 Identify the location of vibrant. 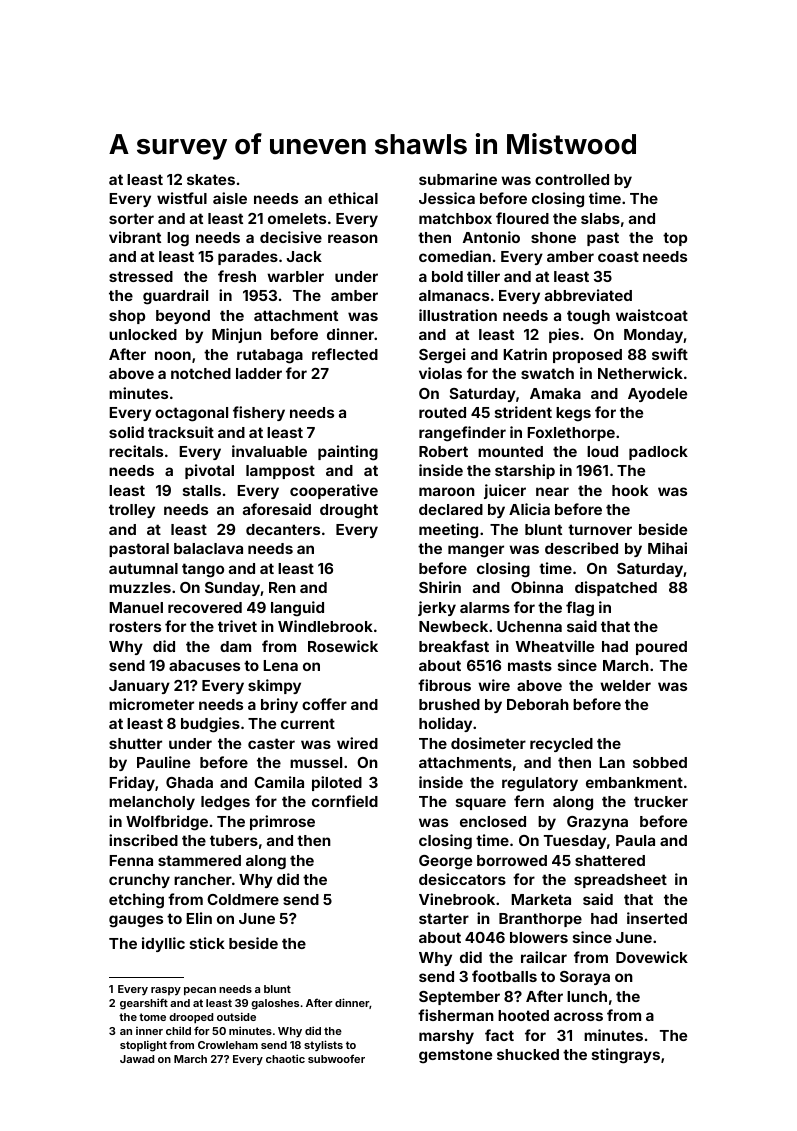
(135, 237).
